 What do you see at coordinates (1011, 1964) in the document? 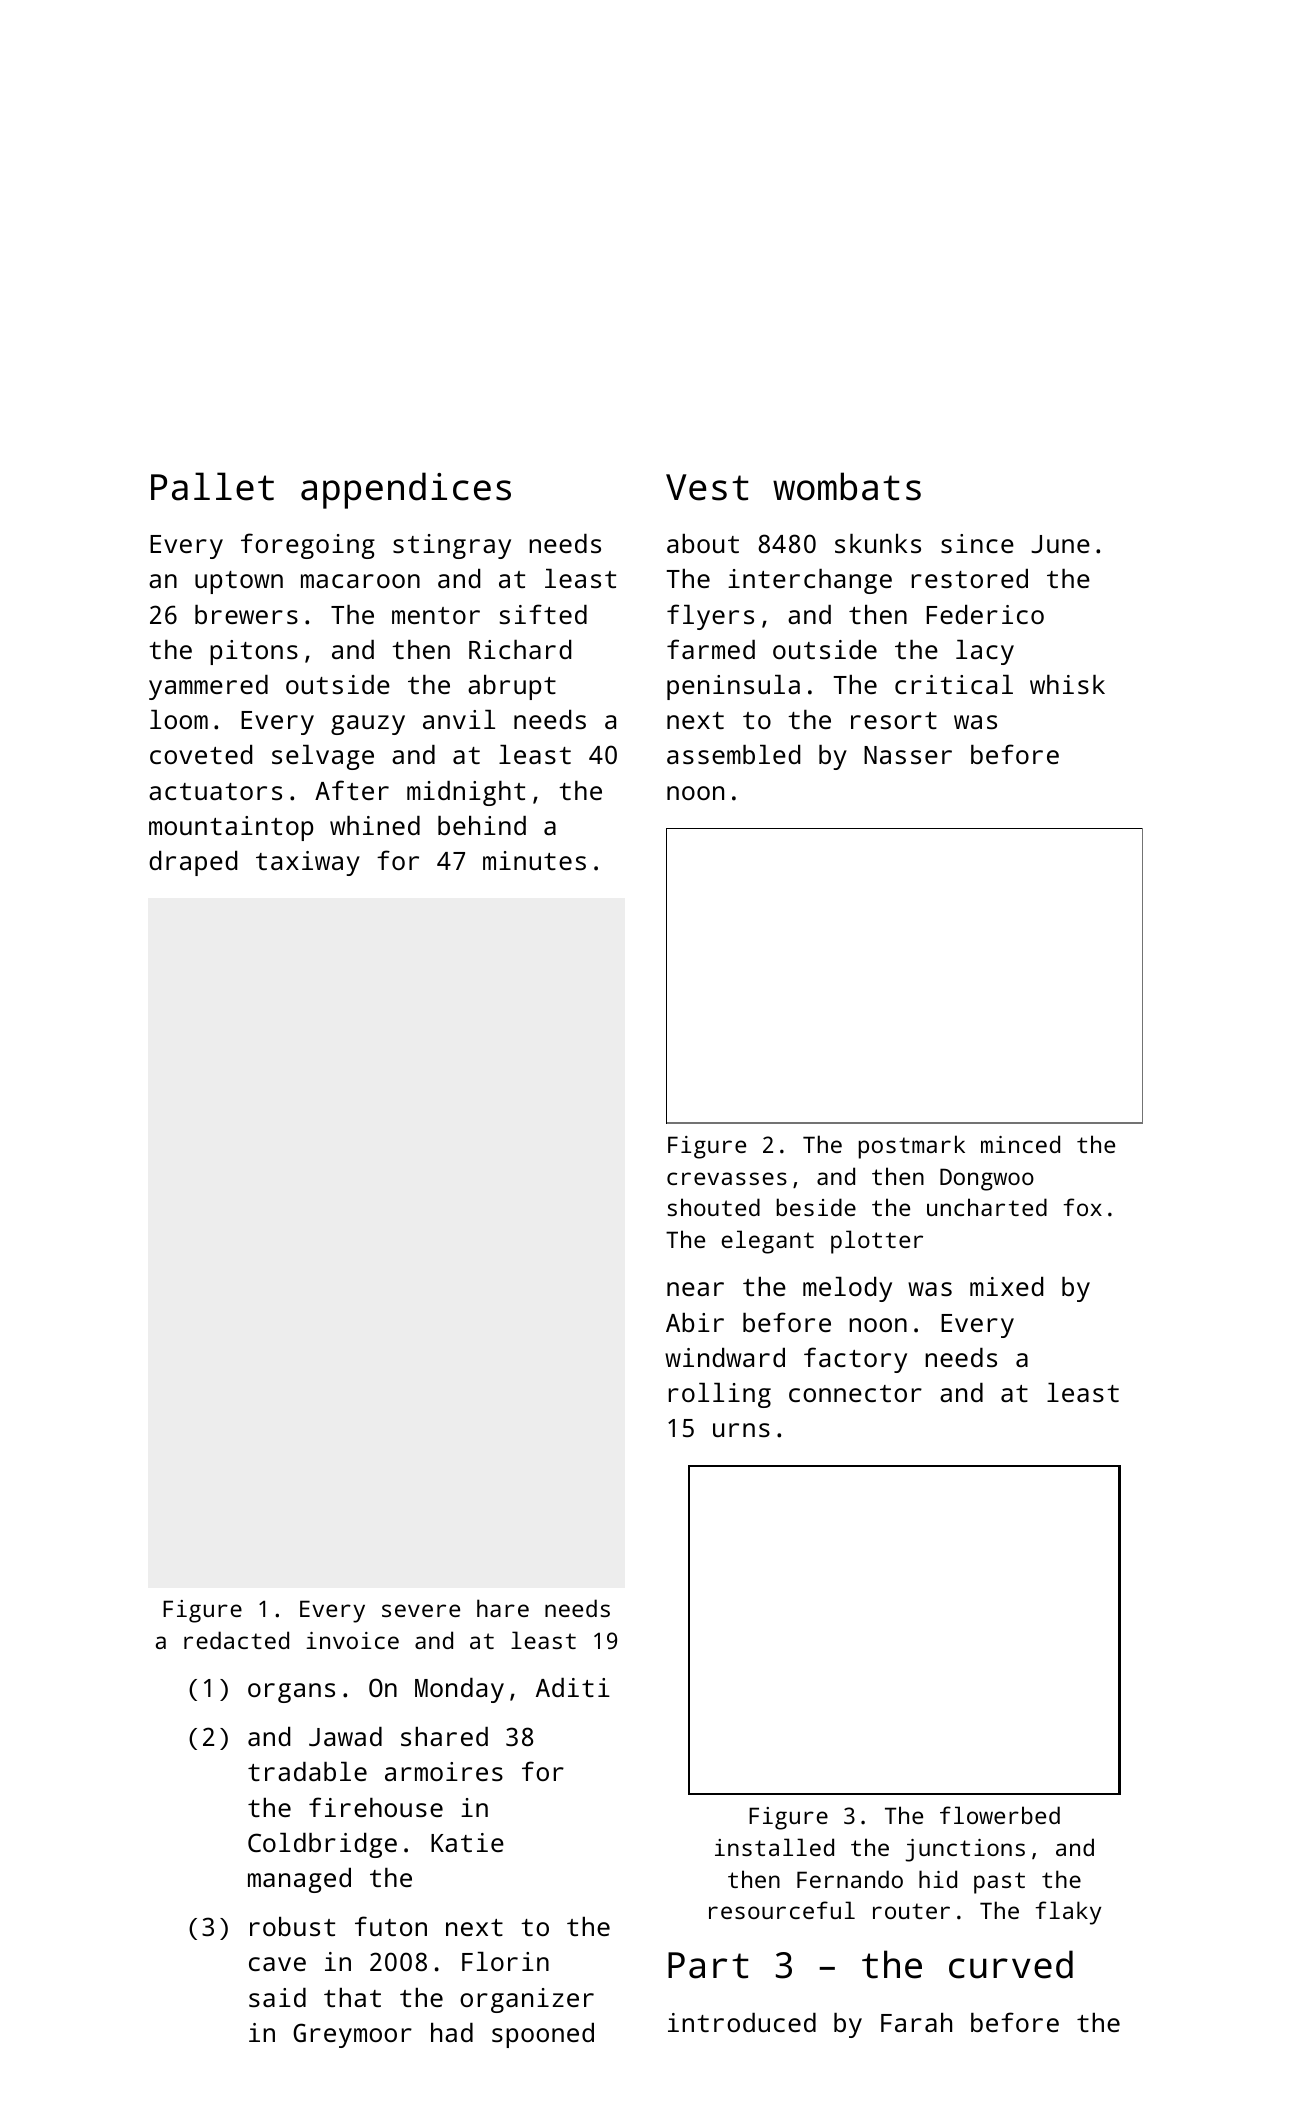
I see `curved` at bounding box center [1011, 1964].
